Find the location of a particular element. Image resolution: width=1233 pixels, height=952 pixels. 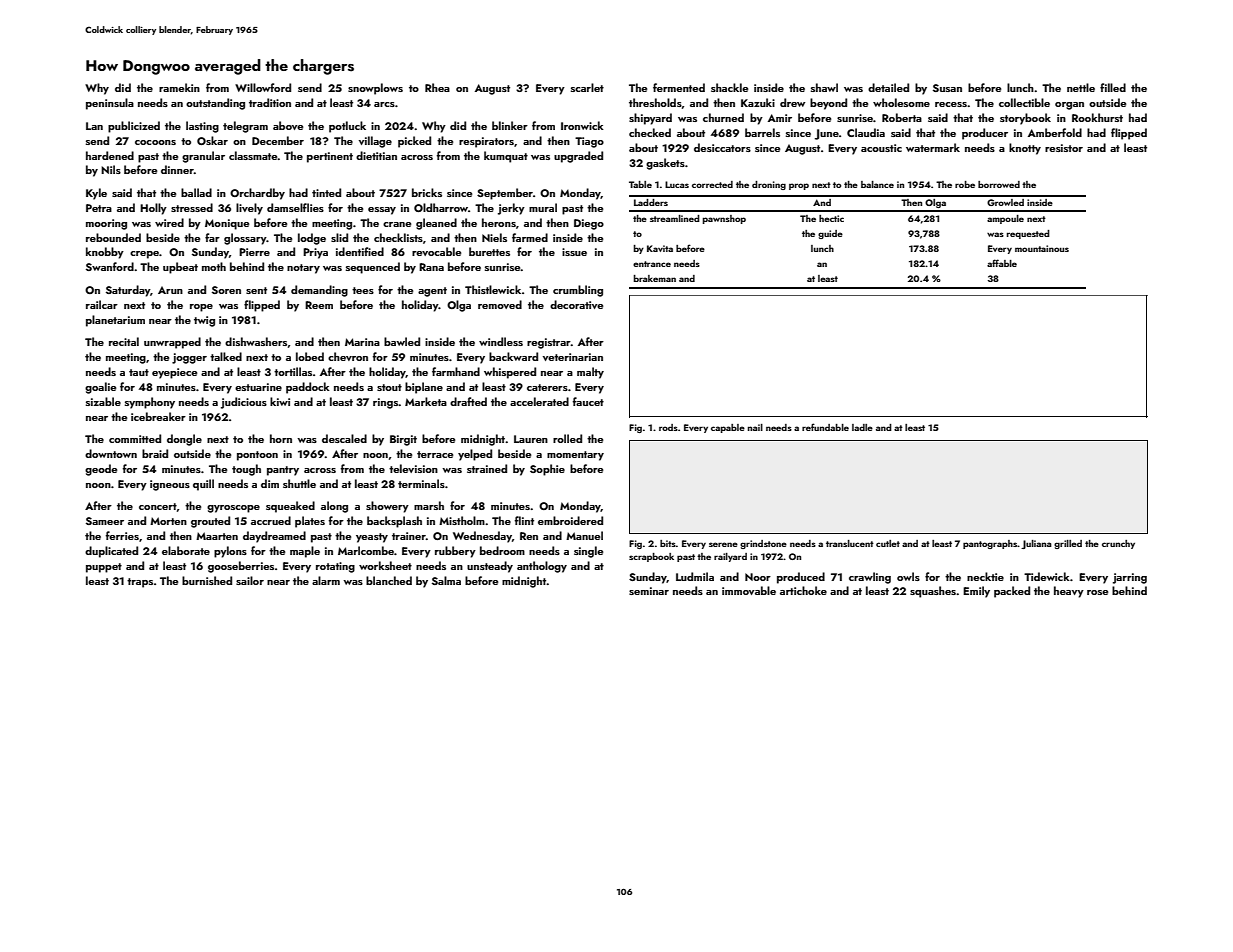

Marketa is located at coordinates (426, 401).
